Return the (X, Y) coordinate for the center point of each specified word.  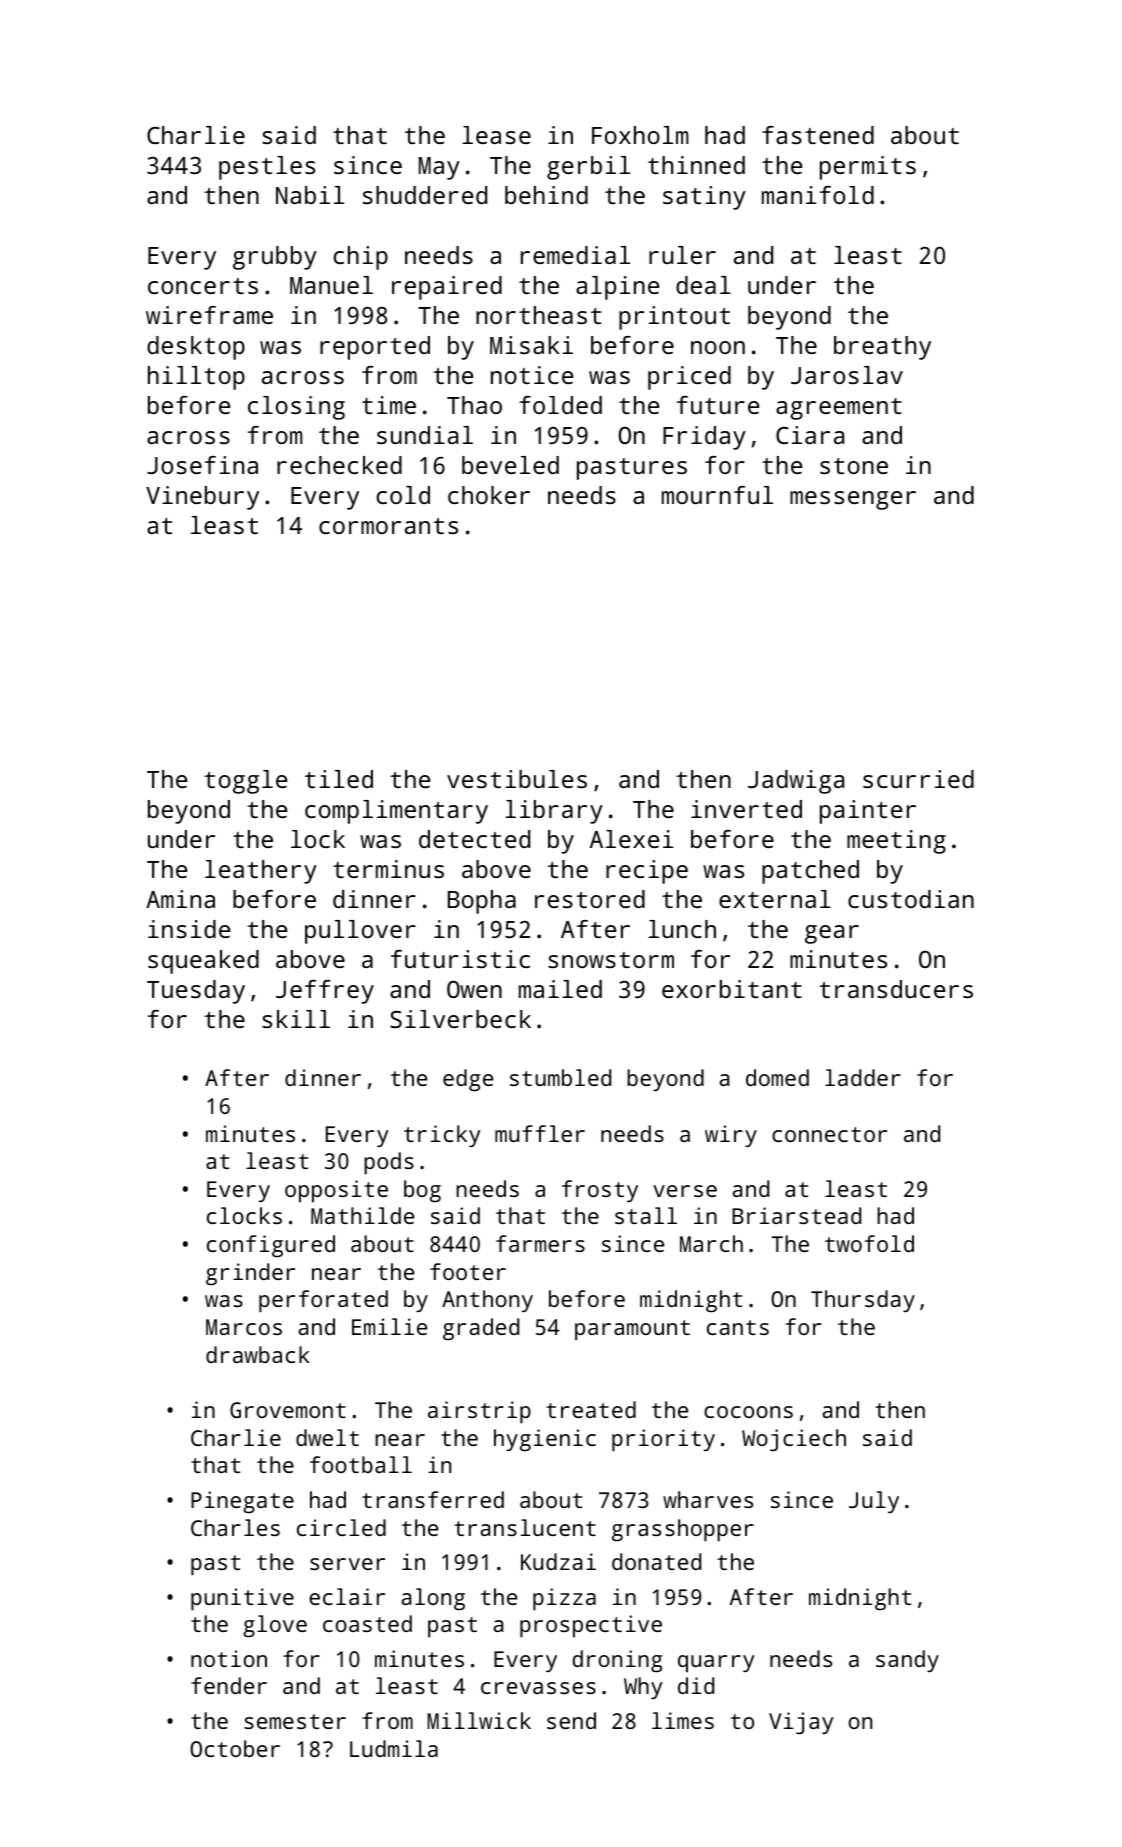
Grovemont (288, 1410)
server (347, 1564)
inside (189, 929)
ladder (863, 1077)
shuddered (425, 195)
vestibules (517, 779)
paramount (632, 1330)
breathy (882, 348)
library (554, 812)
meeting (896, 842)
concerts (203, 286)
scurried (918, 779)
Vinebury (202, 498)
